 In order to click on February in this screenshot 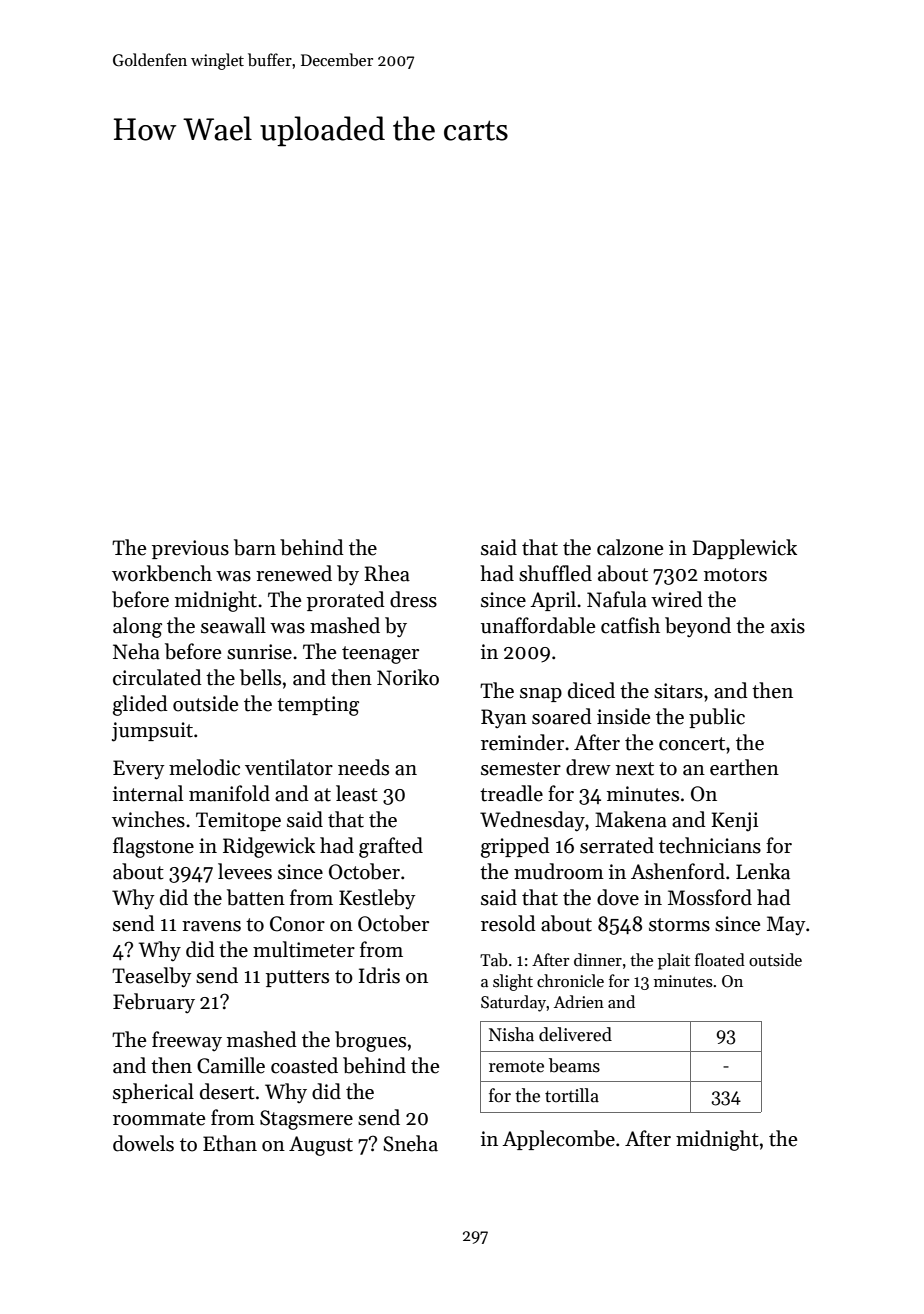, I will do `click(154, 1003)`.
